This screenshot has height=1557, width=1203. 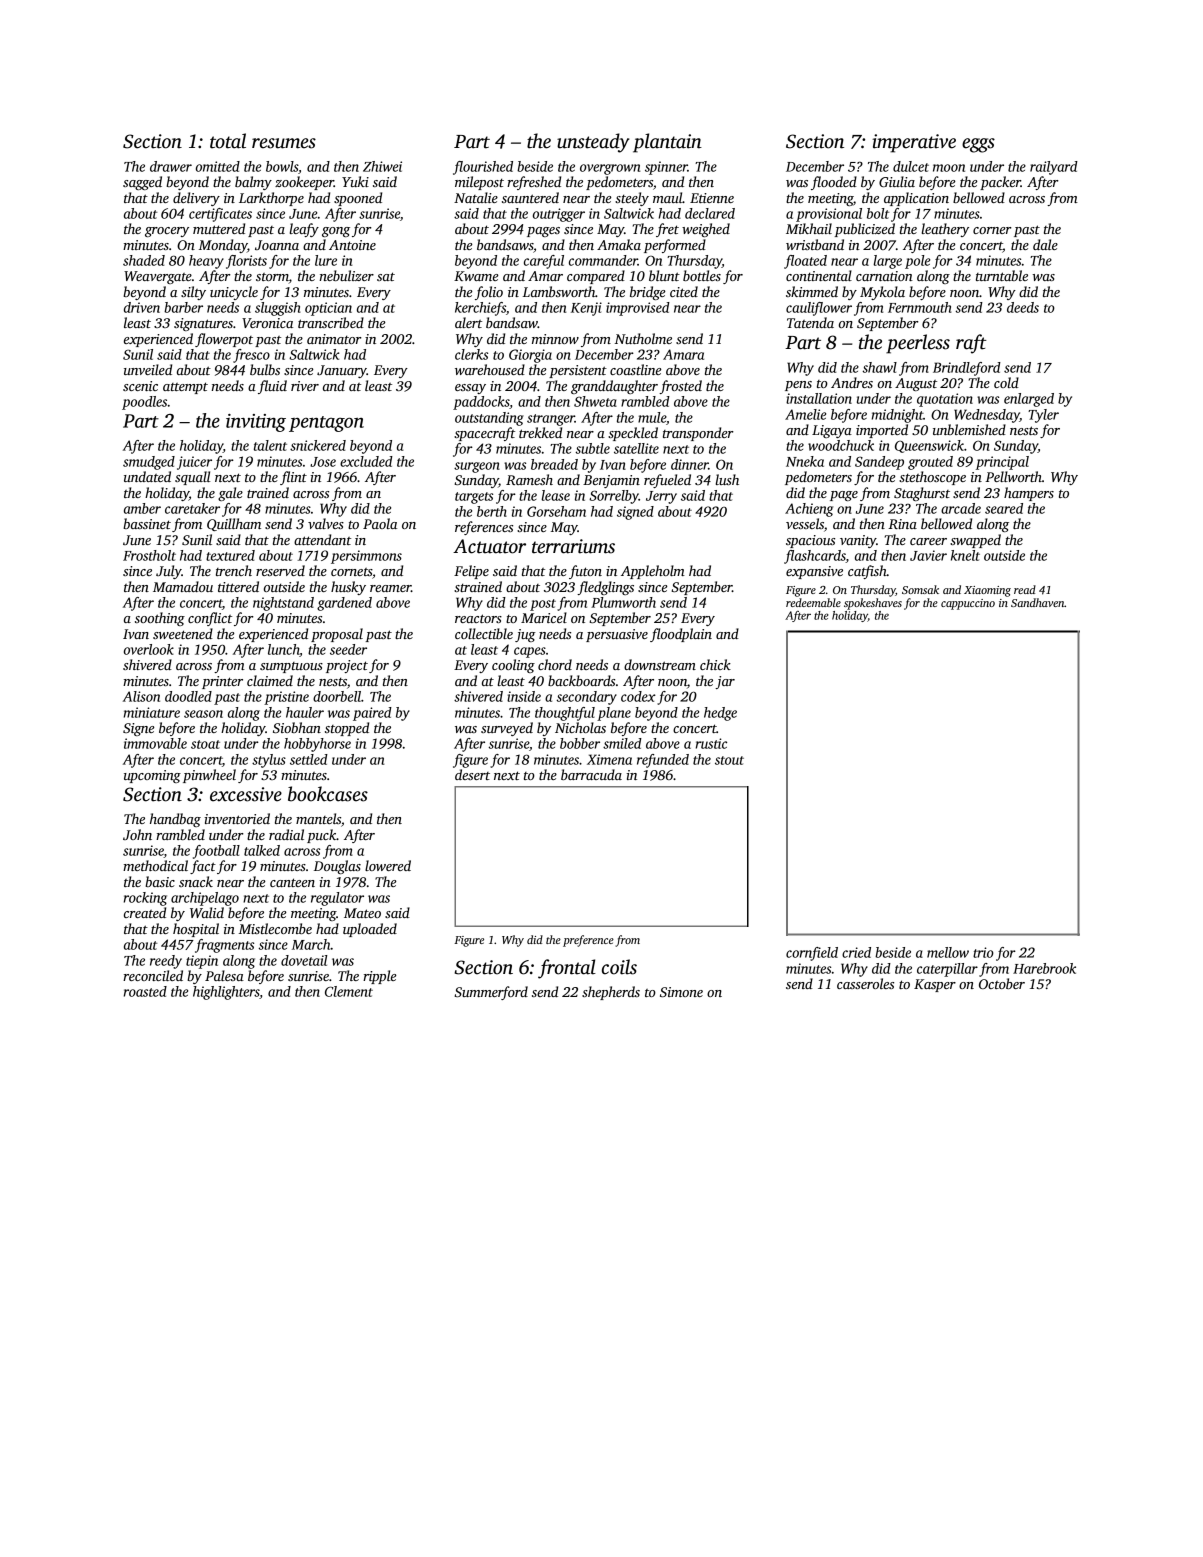 I want to click on Summerford, so click(x=491, y=993).
